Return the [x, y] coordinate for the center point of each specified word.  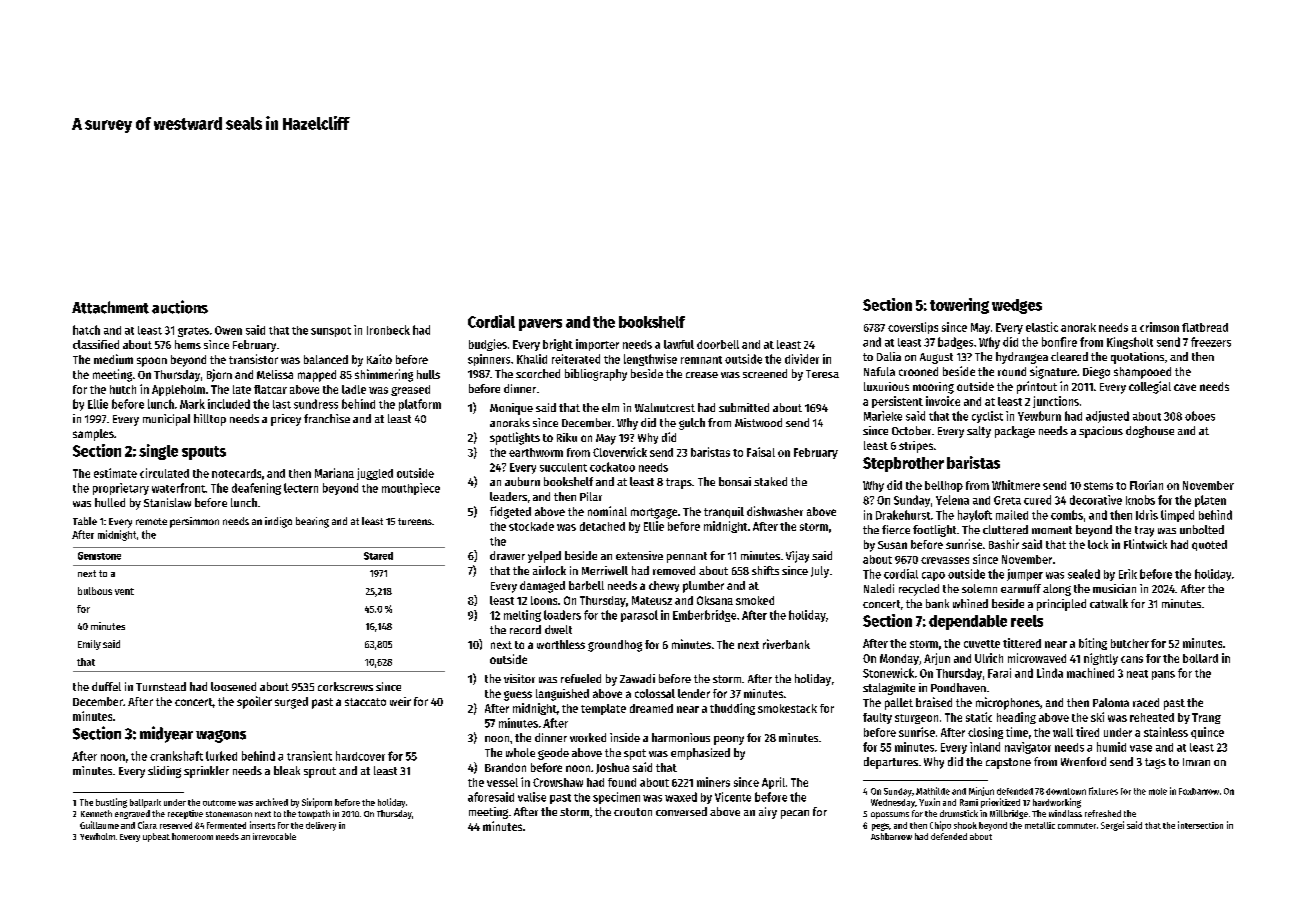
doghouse [1150, 432]
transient [309, 756]
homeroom [192, 836]
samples [93, 435]
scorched [538, 373]
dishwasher [775, 511]
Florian [1146, 485]
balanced [326, 359]
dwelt [558, 629]
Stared [378, 556]
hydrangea [1022, 358]
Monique [511, 409]
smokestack [787, 708]
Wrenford [1083, 761]
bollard [1200, 658]
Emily [89, 645]
